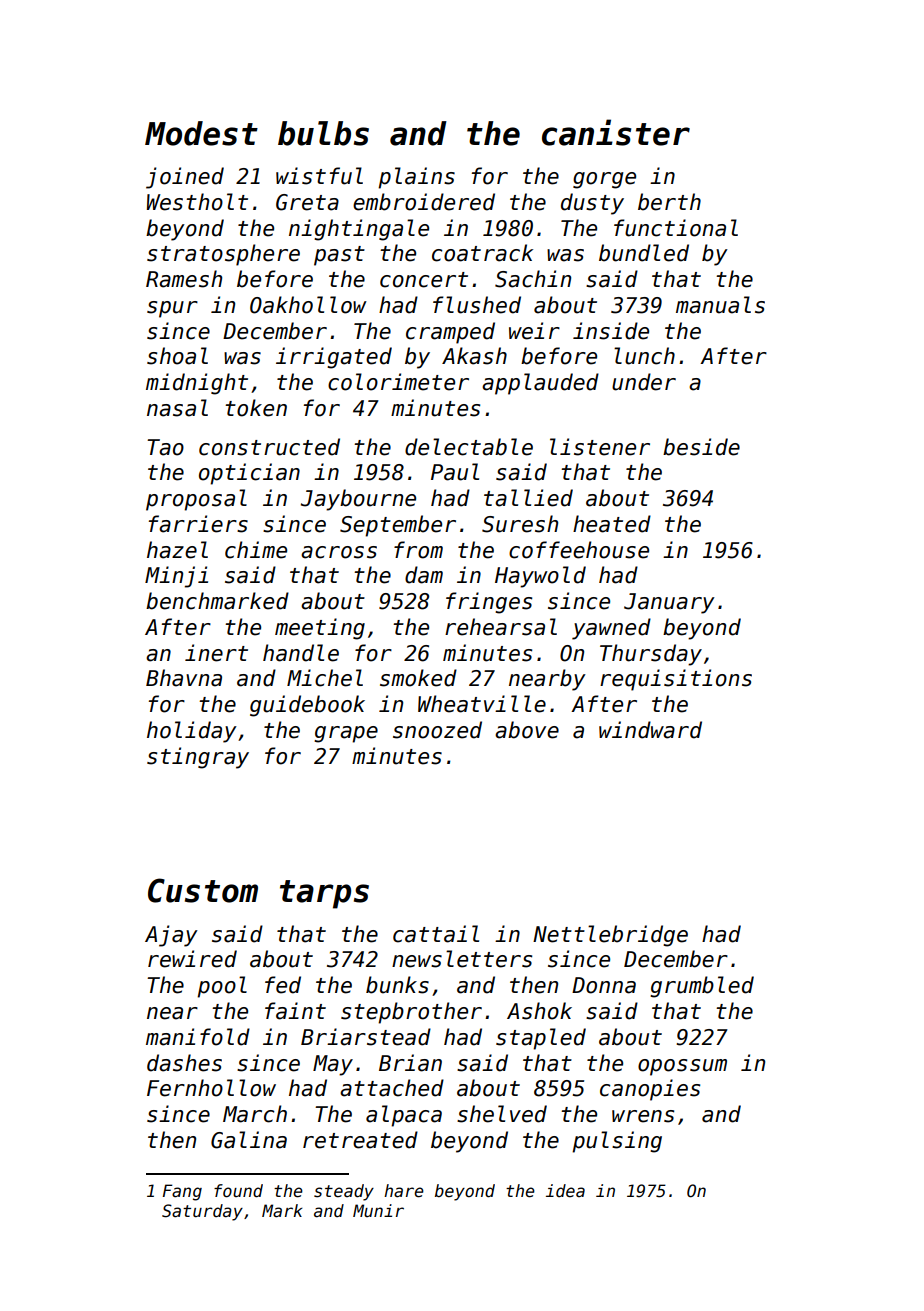  I want to click on smoked, so click(418, 678).
